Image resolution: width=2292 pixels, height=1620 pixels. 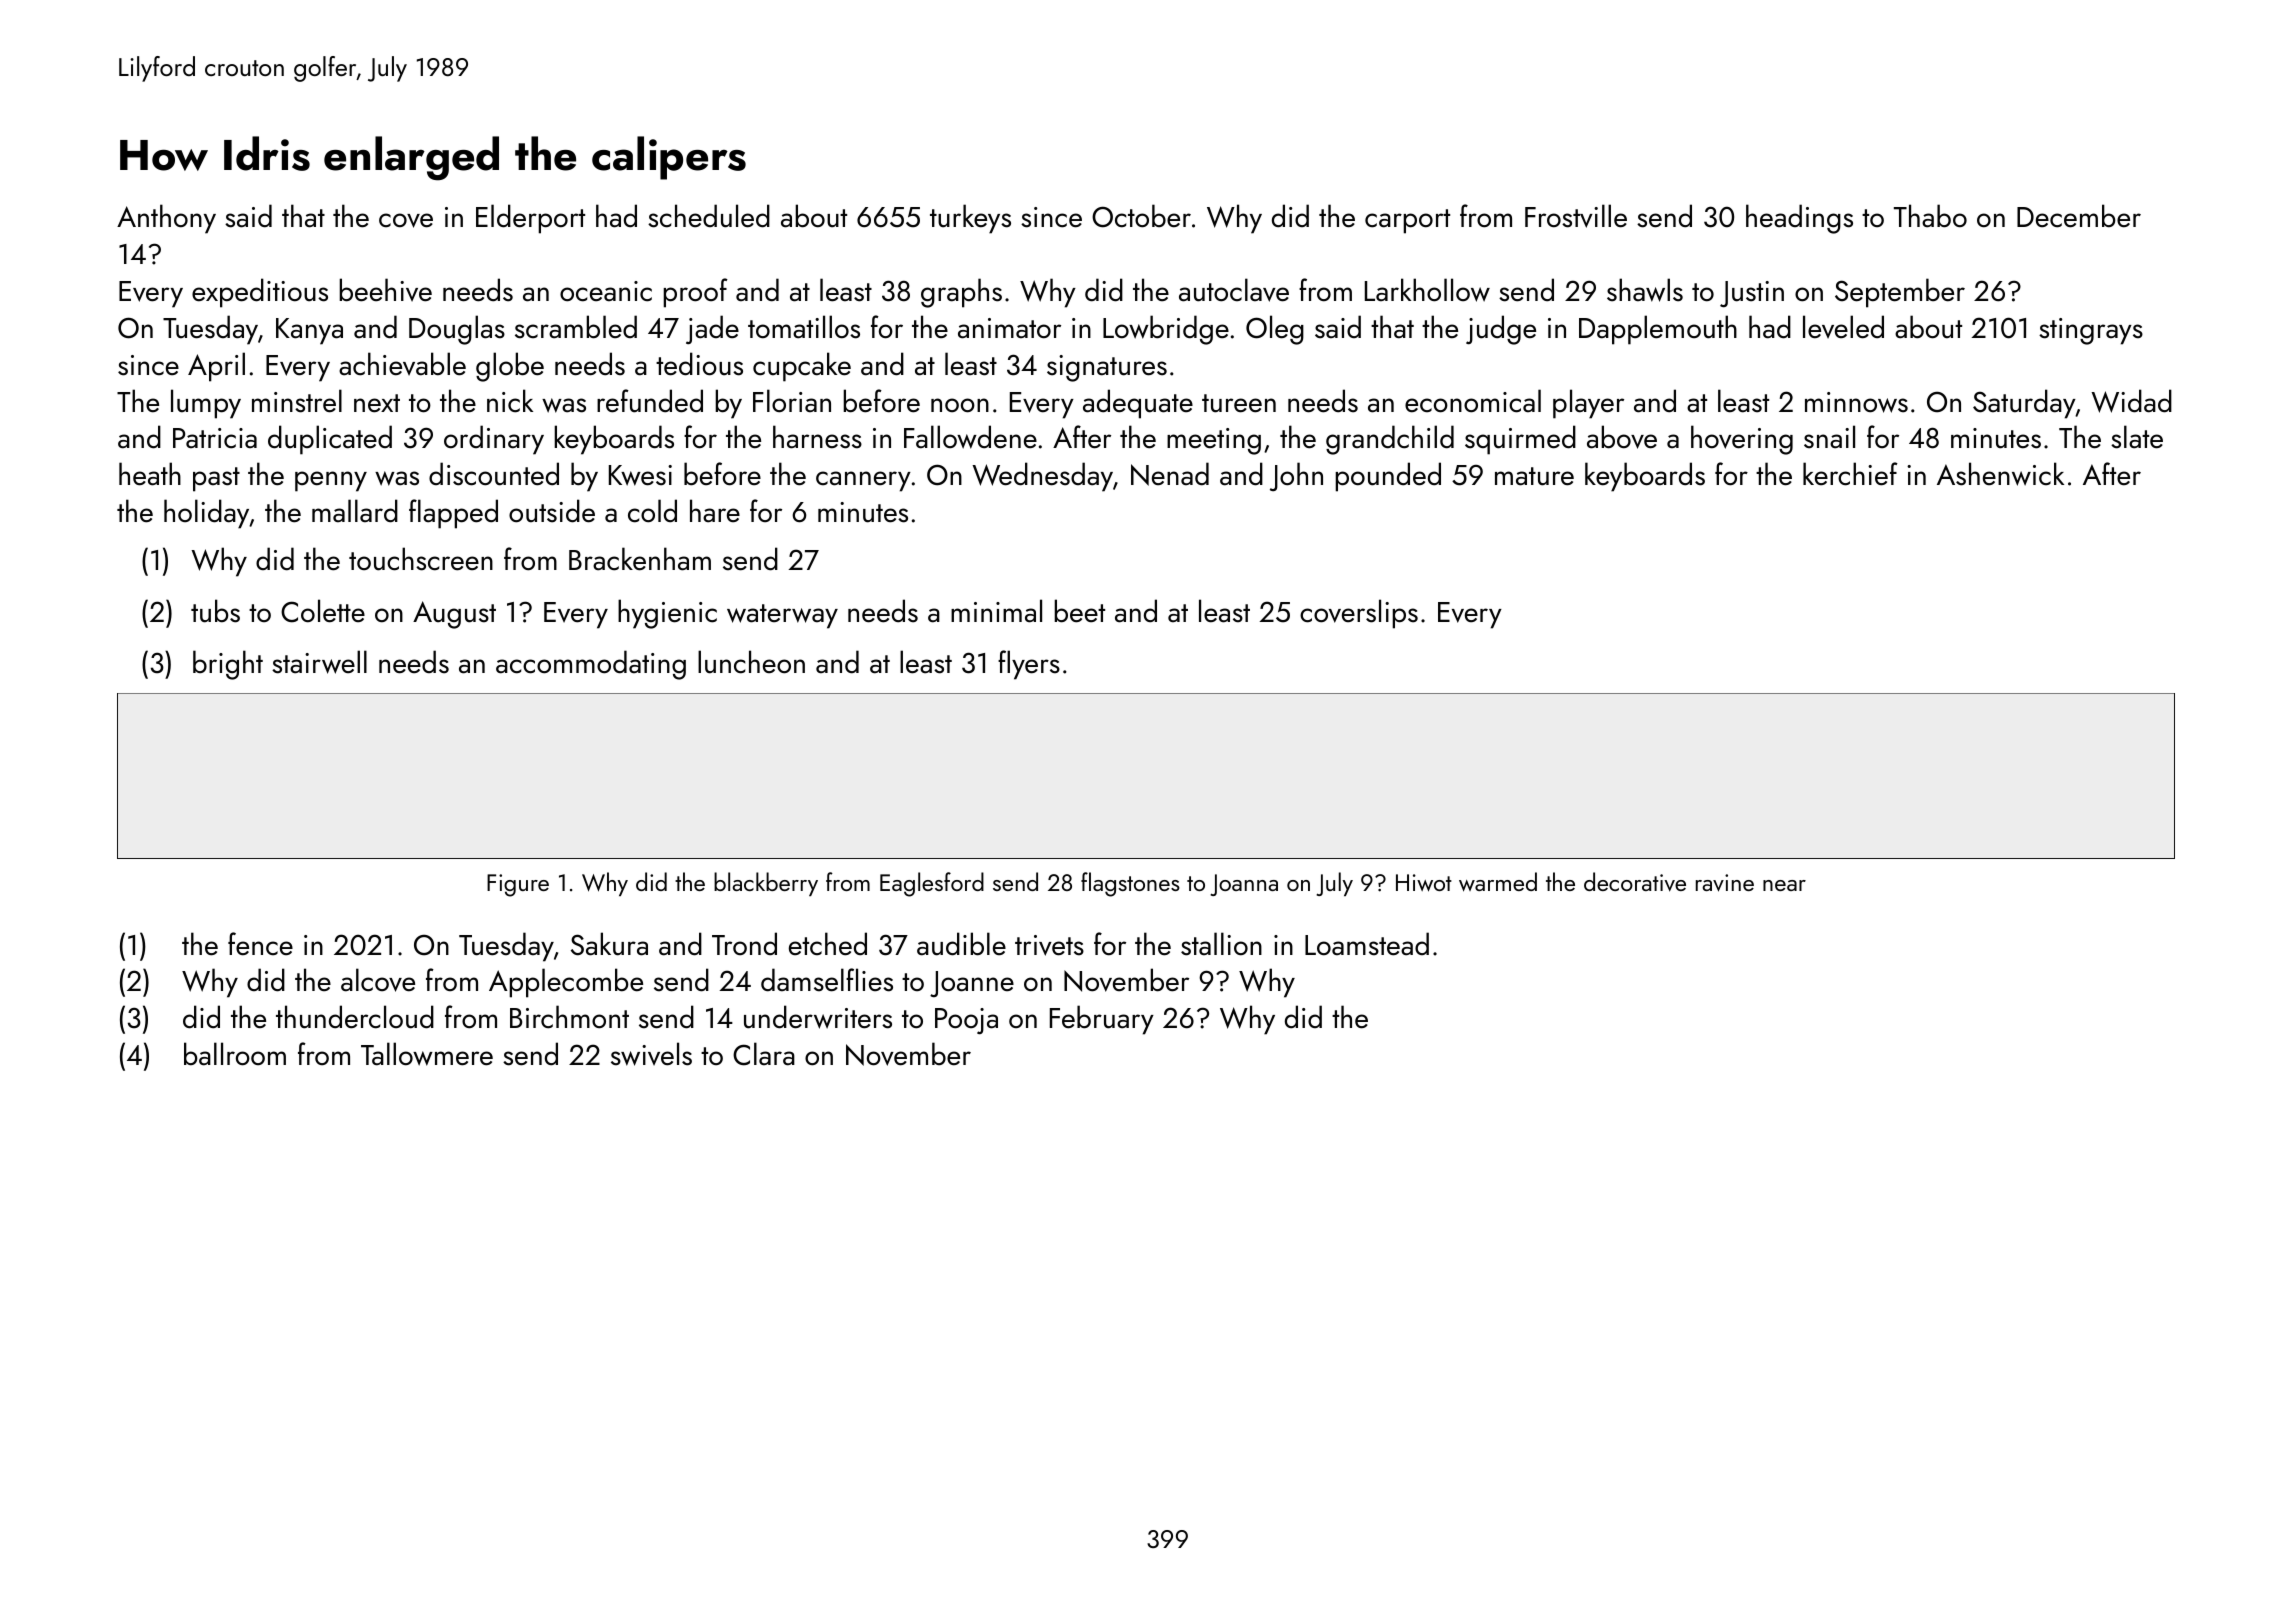 I want to click on December, so click(x=2079, y=216).
